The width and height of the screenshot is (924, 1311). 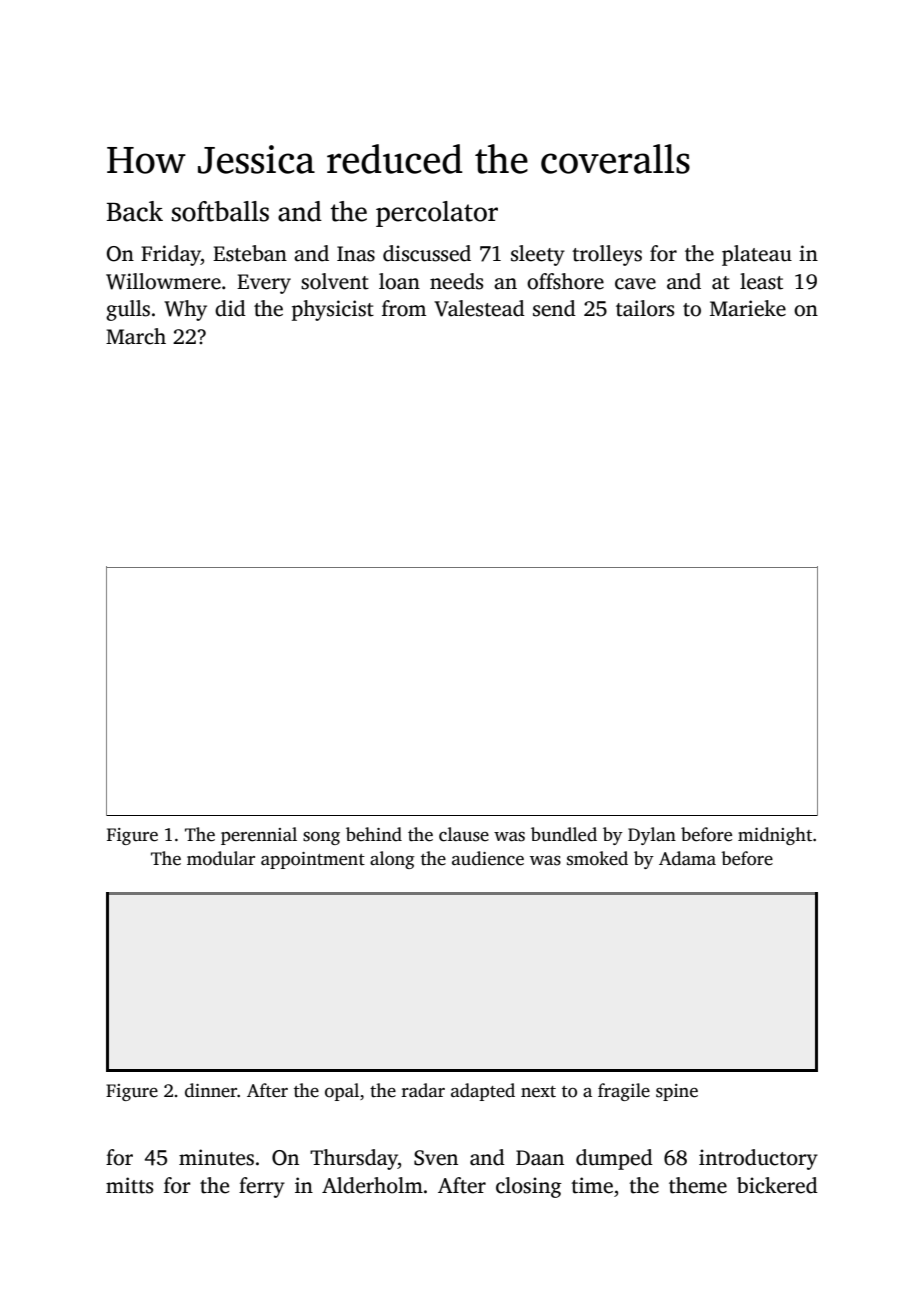 What do you see at coordinates (464, 834) in the screenshot?
I see `clause` at bounding box center [464, 834].
